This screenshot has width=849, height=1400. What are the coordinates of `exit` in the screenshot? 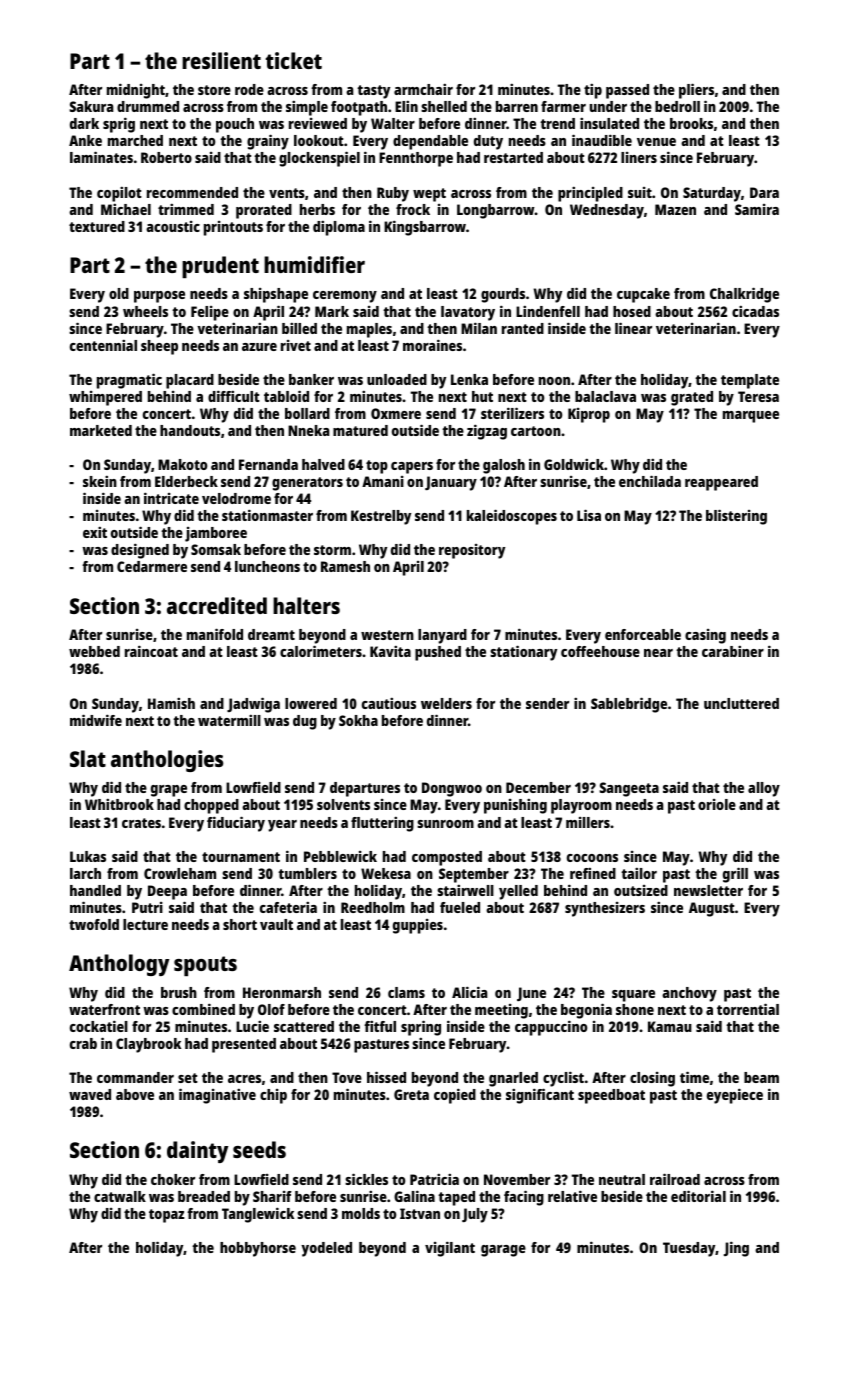 It's located at (95, 532).
